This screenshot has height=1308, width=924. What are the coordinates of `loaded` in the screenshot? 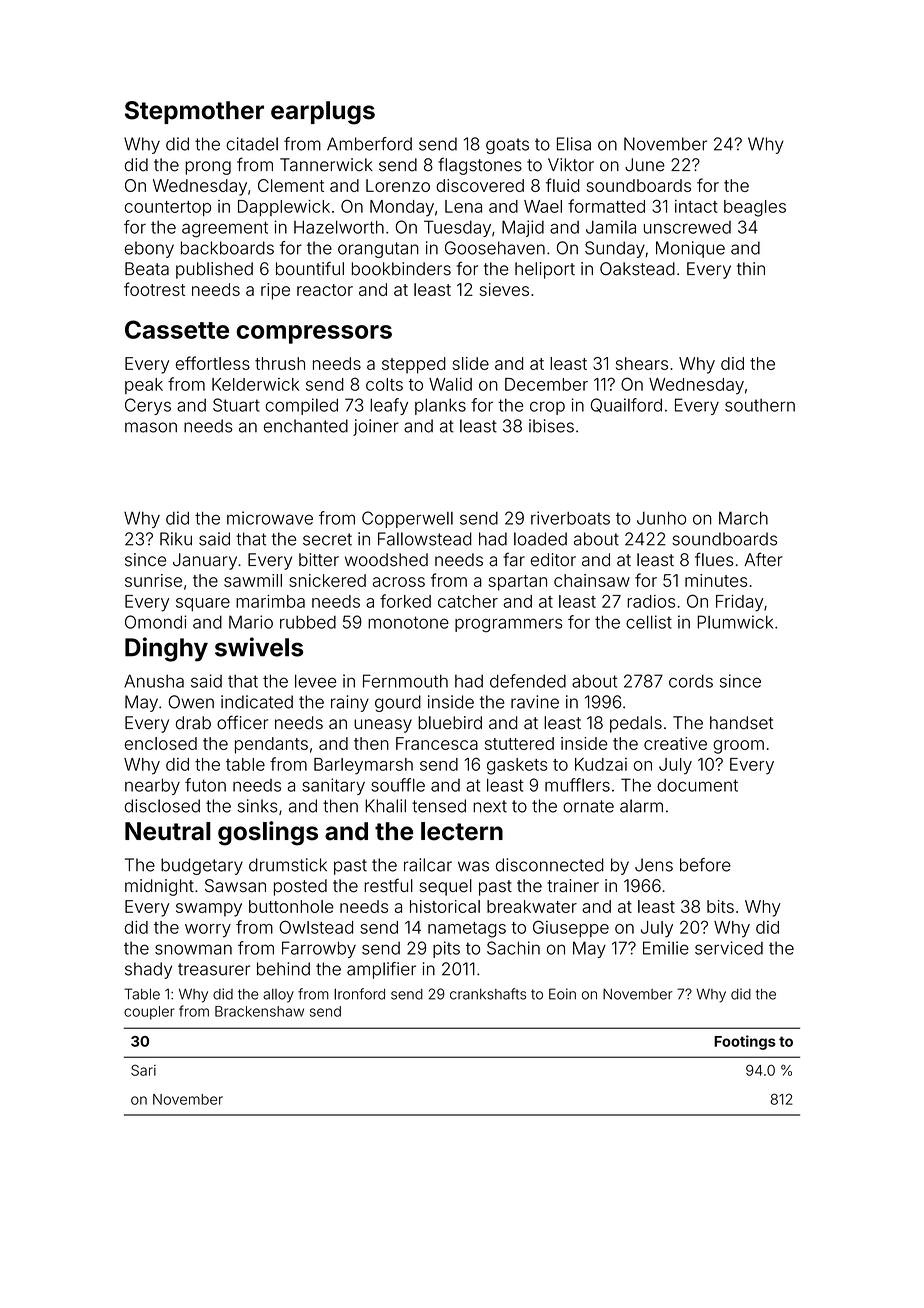 It's located at (540, 539).
